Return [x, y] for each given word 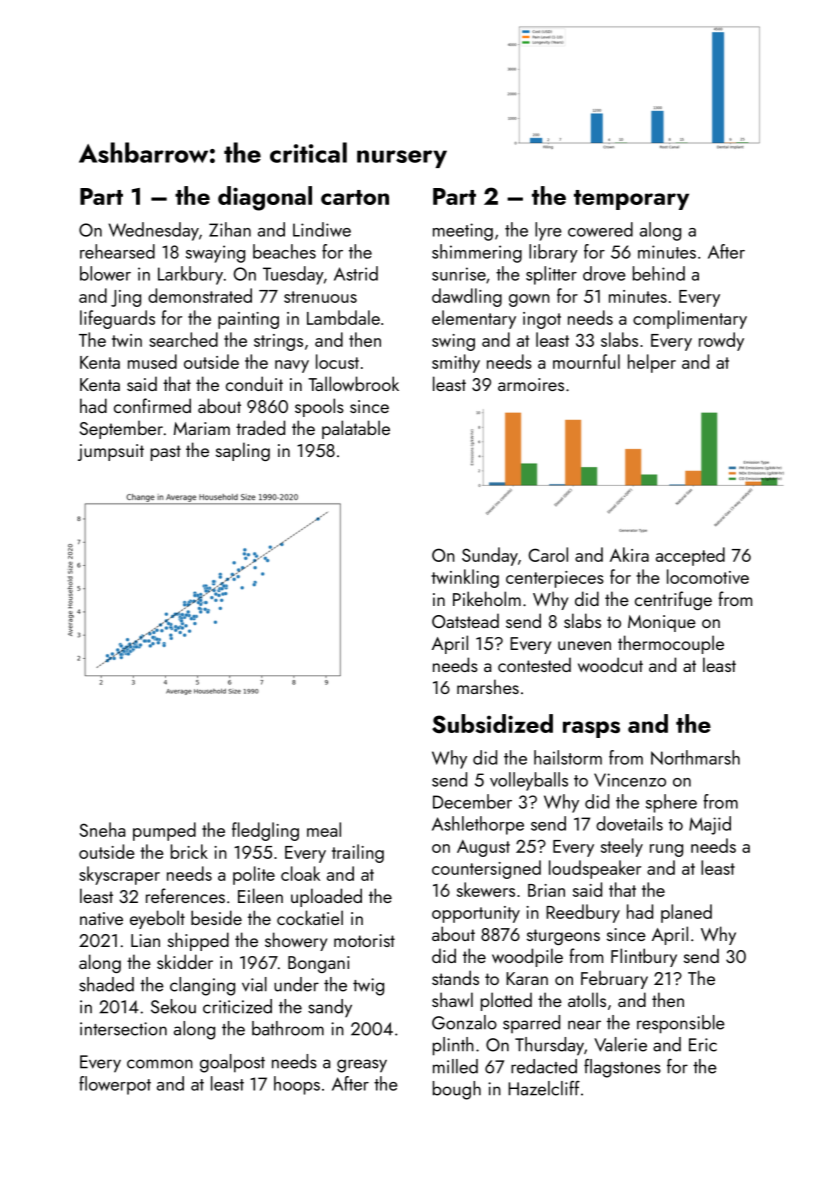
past [166, 453]
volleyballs [529, 781]
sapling [243, 451]
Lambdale [343, 317]
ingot [542, 320]
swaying [215, 254]
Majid [710, 825]
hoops [297, 1085]
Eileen [260, 895]
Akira [629, 554]
